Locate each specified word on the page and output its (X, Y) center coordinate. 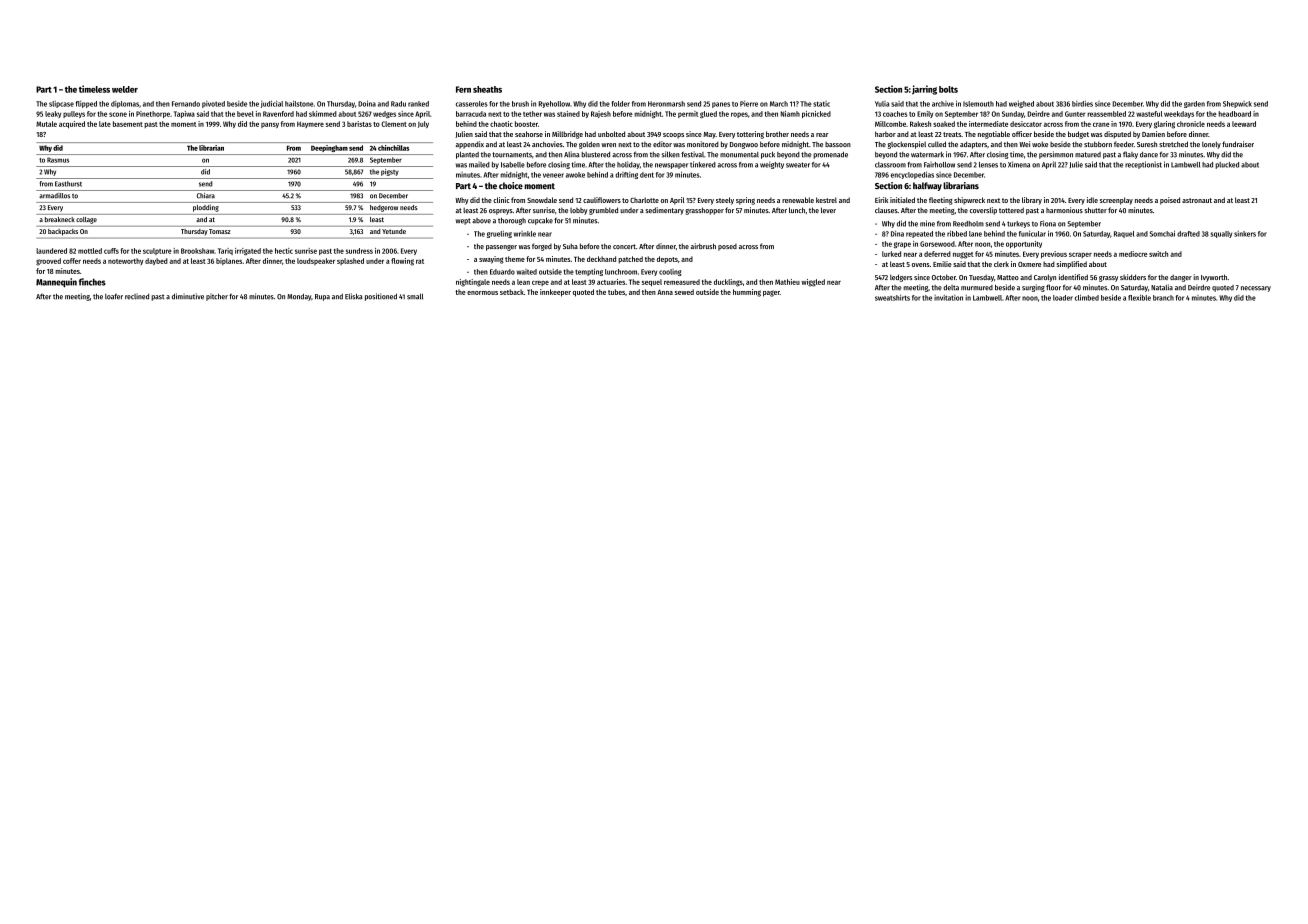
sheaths (487, 89)
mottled (90, 251)
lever (828, 210)
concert (624, 246)
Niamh (790, 114)
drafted (1188, 234)
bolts (948, 89)
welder (125, 89)
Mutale (46, 124)
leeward (1244, 124)
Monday (299, 297)
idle (1092, 200)
